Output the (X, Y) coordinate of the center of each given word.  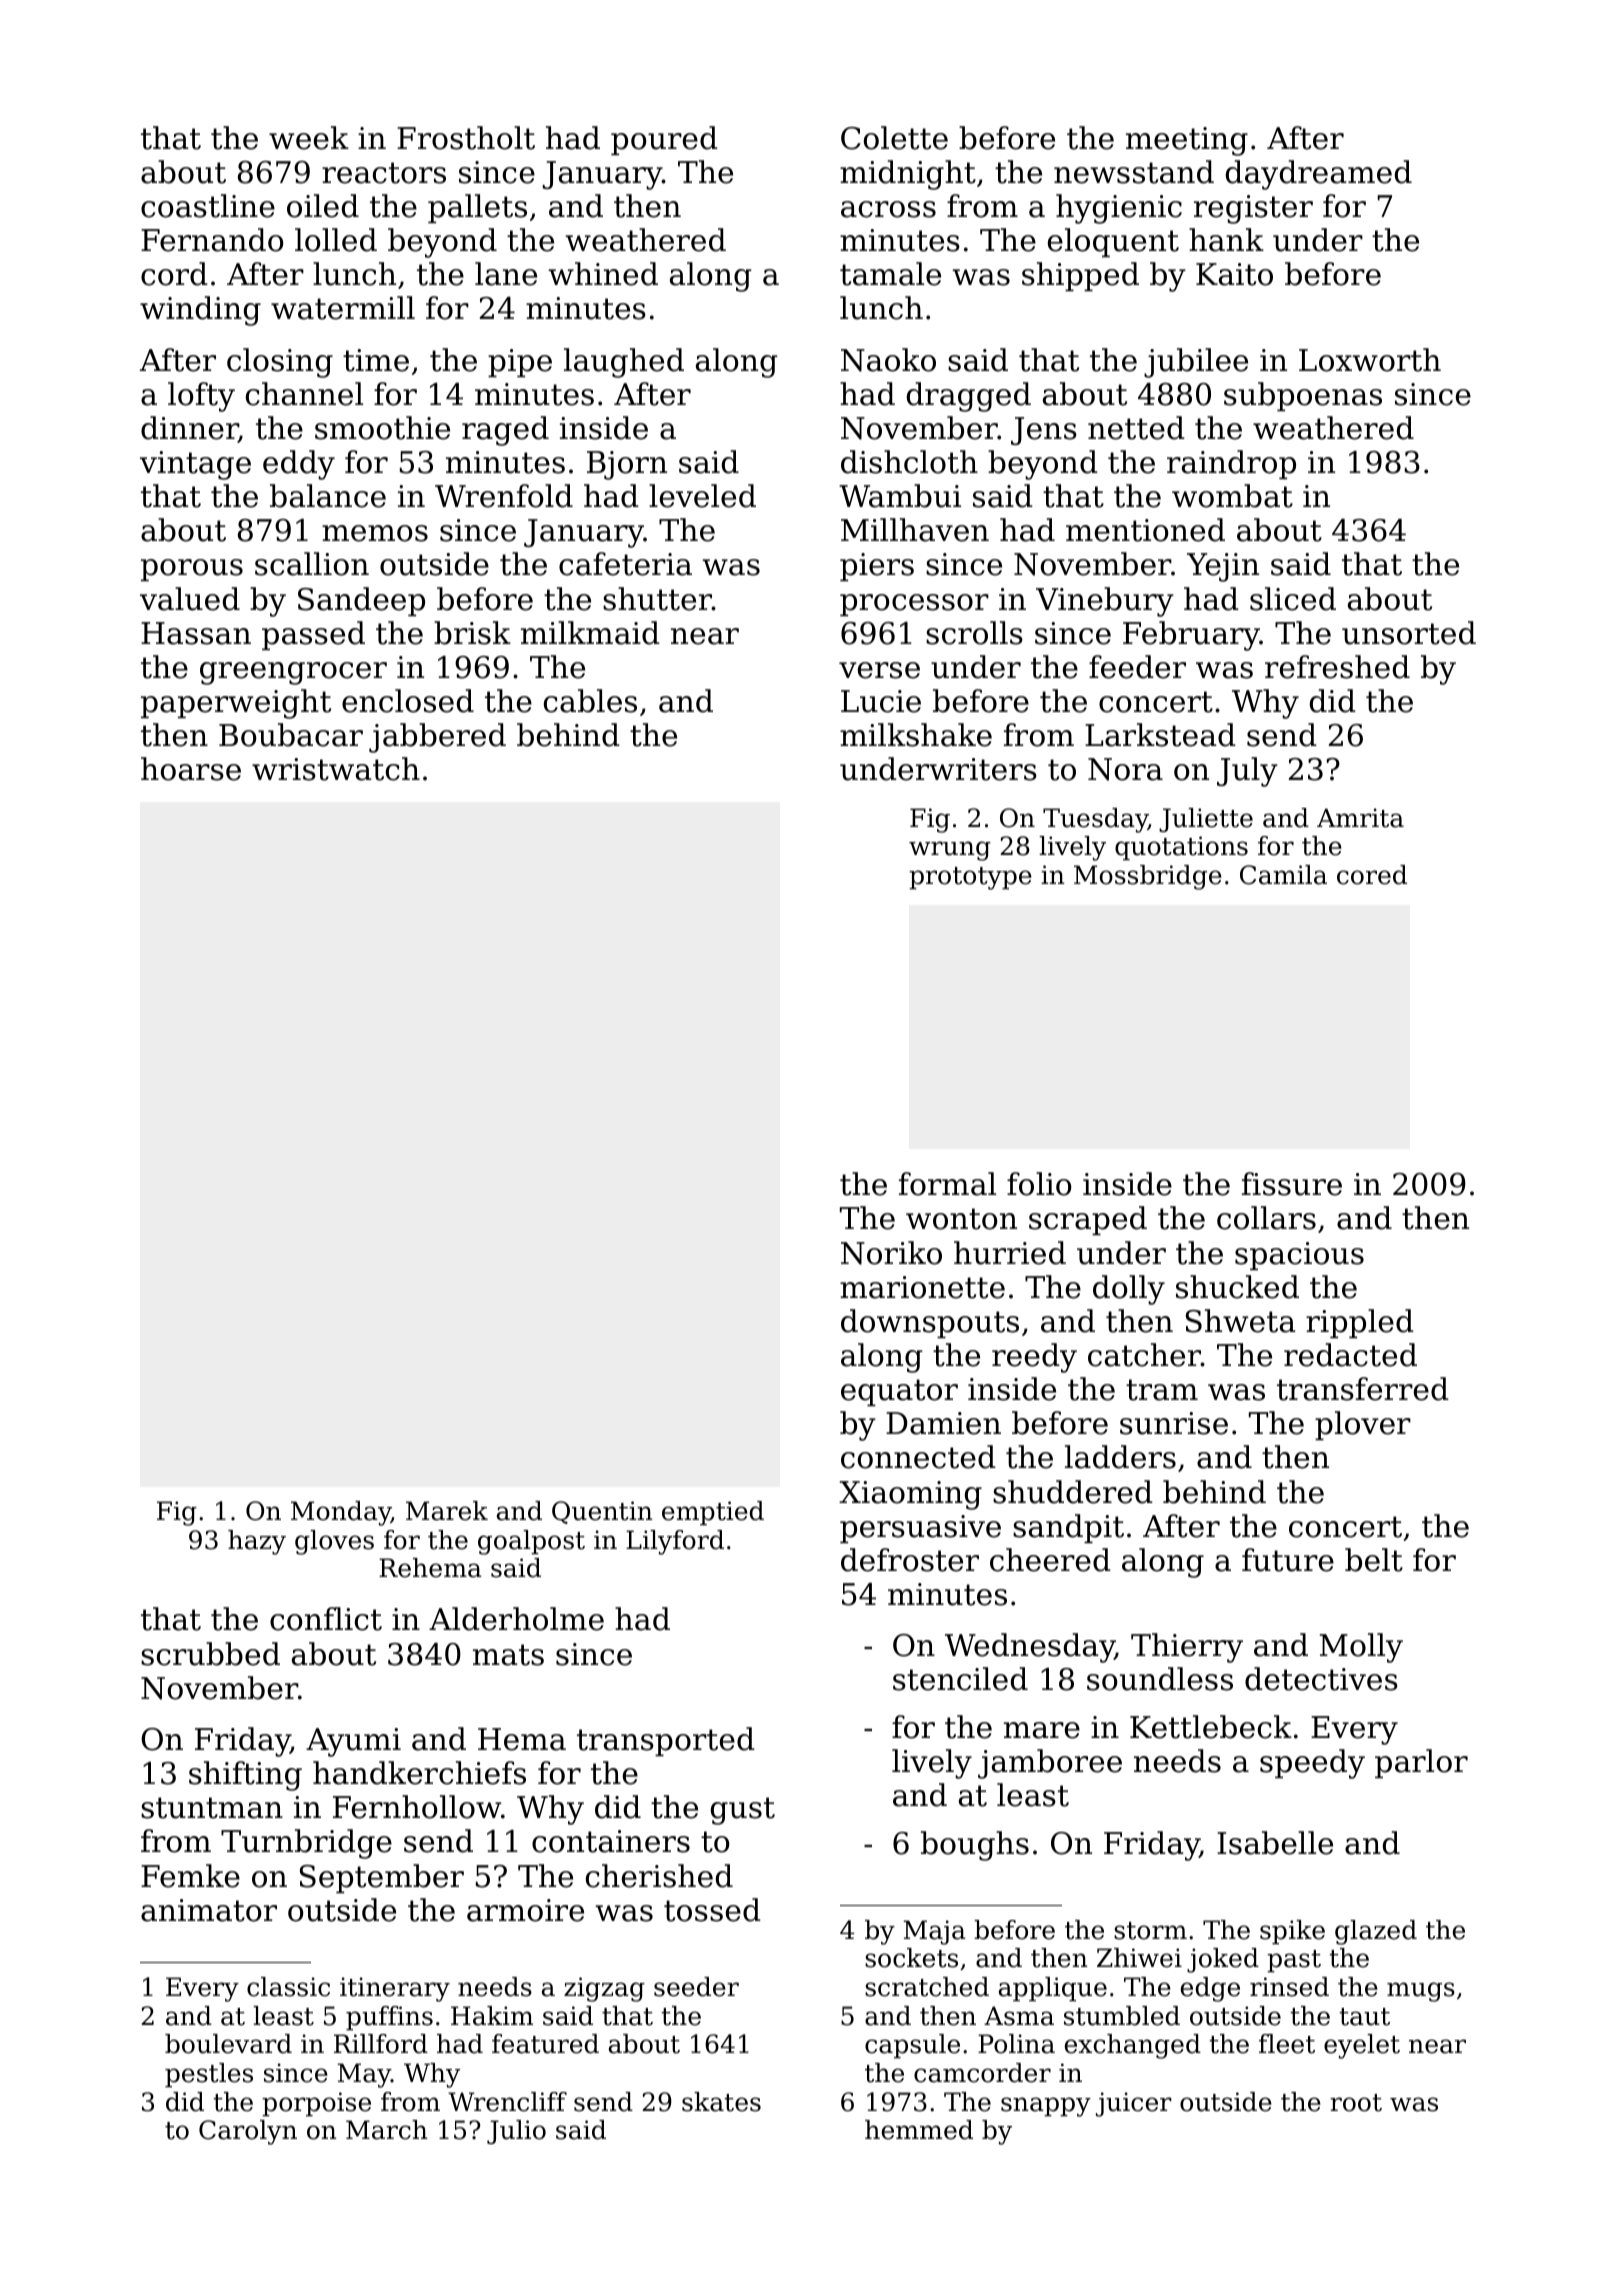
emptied (713, 1513)
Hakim (492, 2016)
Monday (341, 1513)
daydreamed (1319, 175)
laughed (624, 363)
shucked (1237, 1287)
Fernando (212, 240)
